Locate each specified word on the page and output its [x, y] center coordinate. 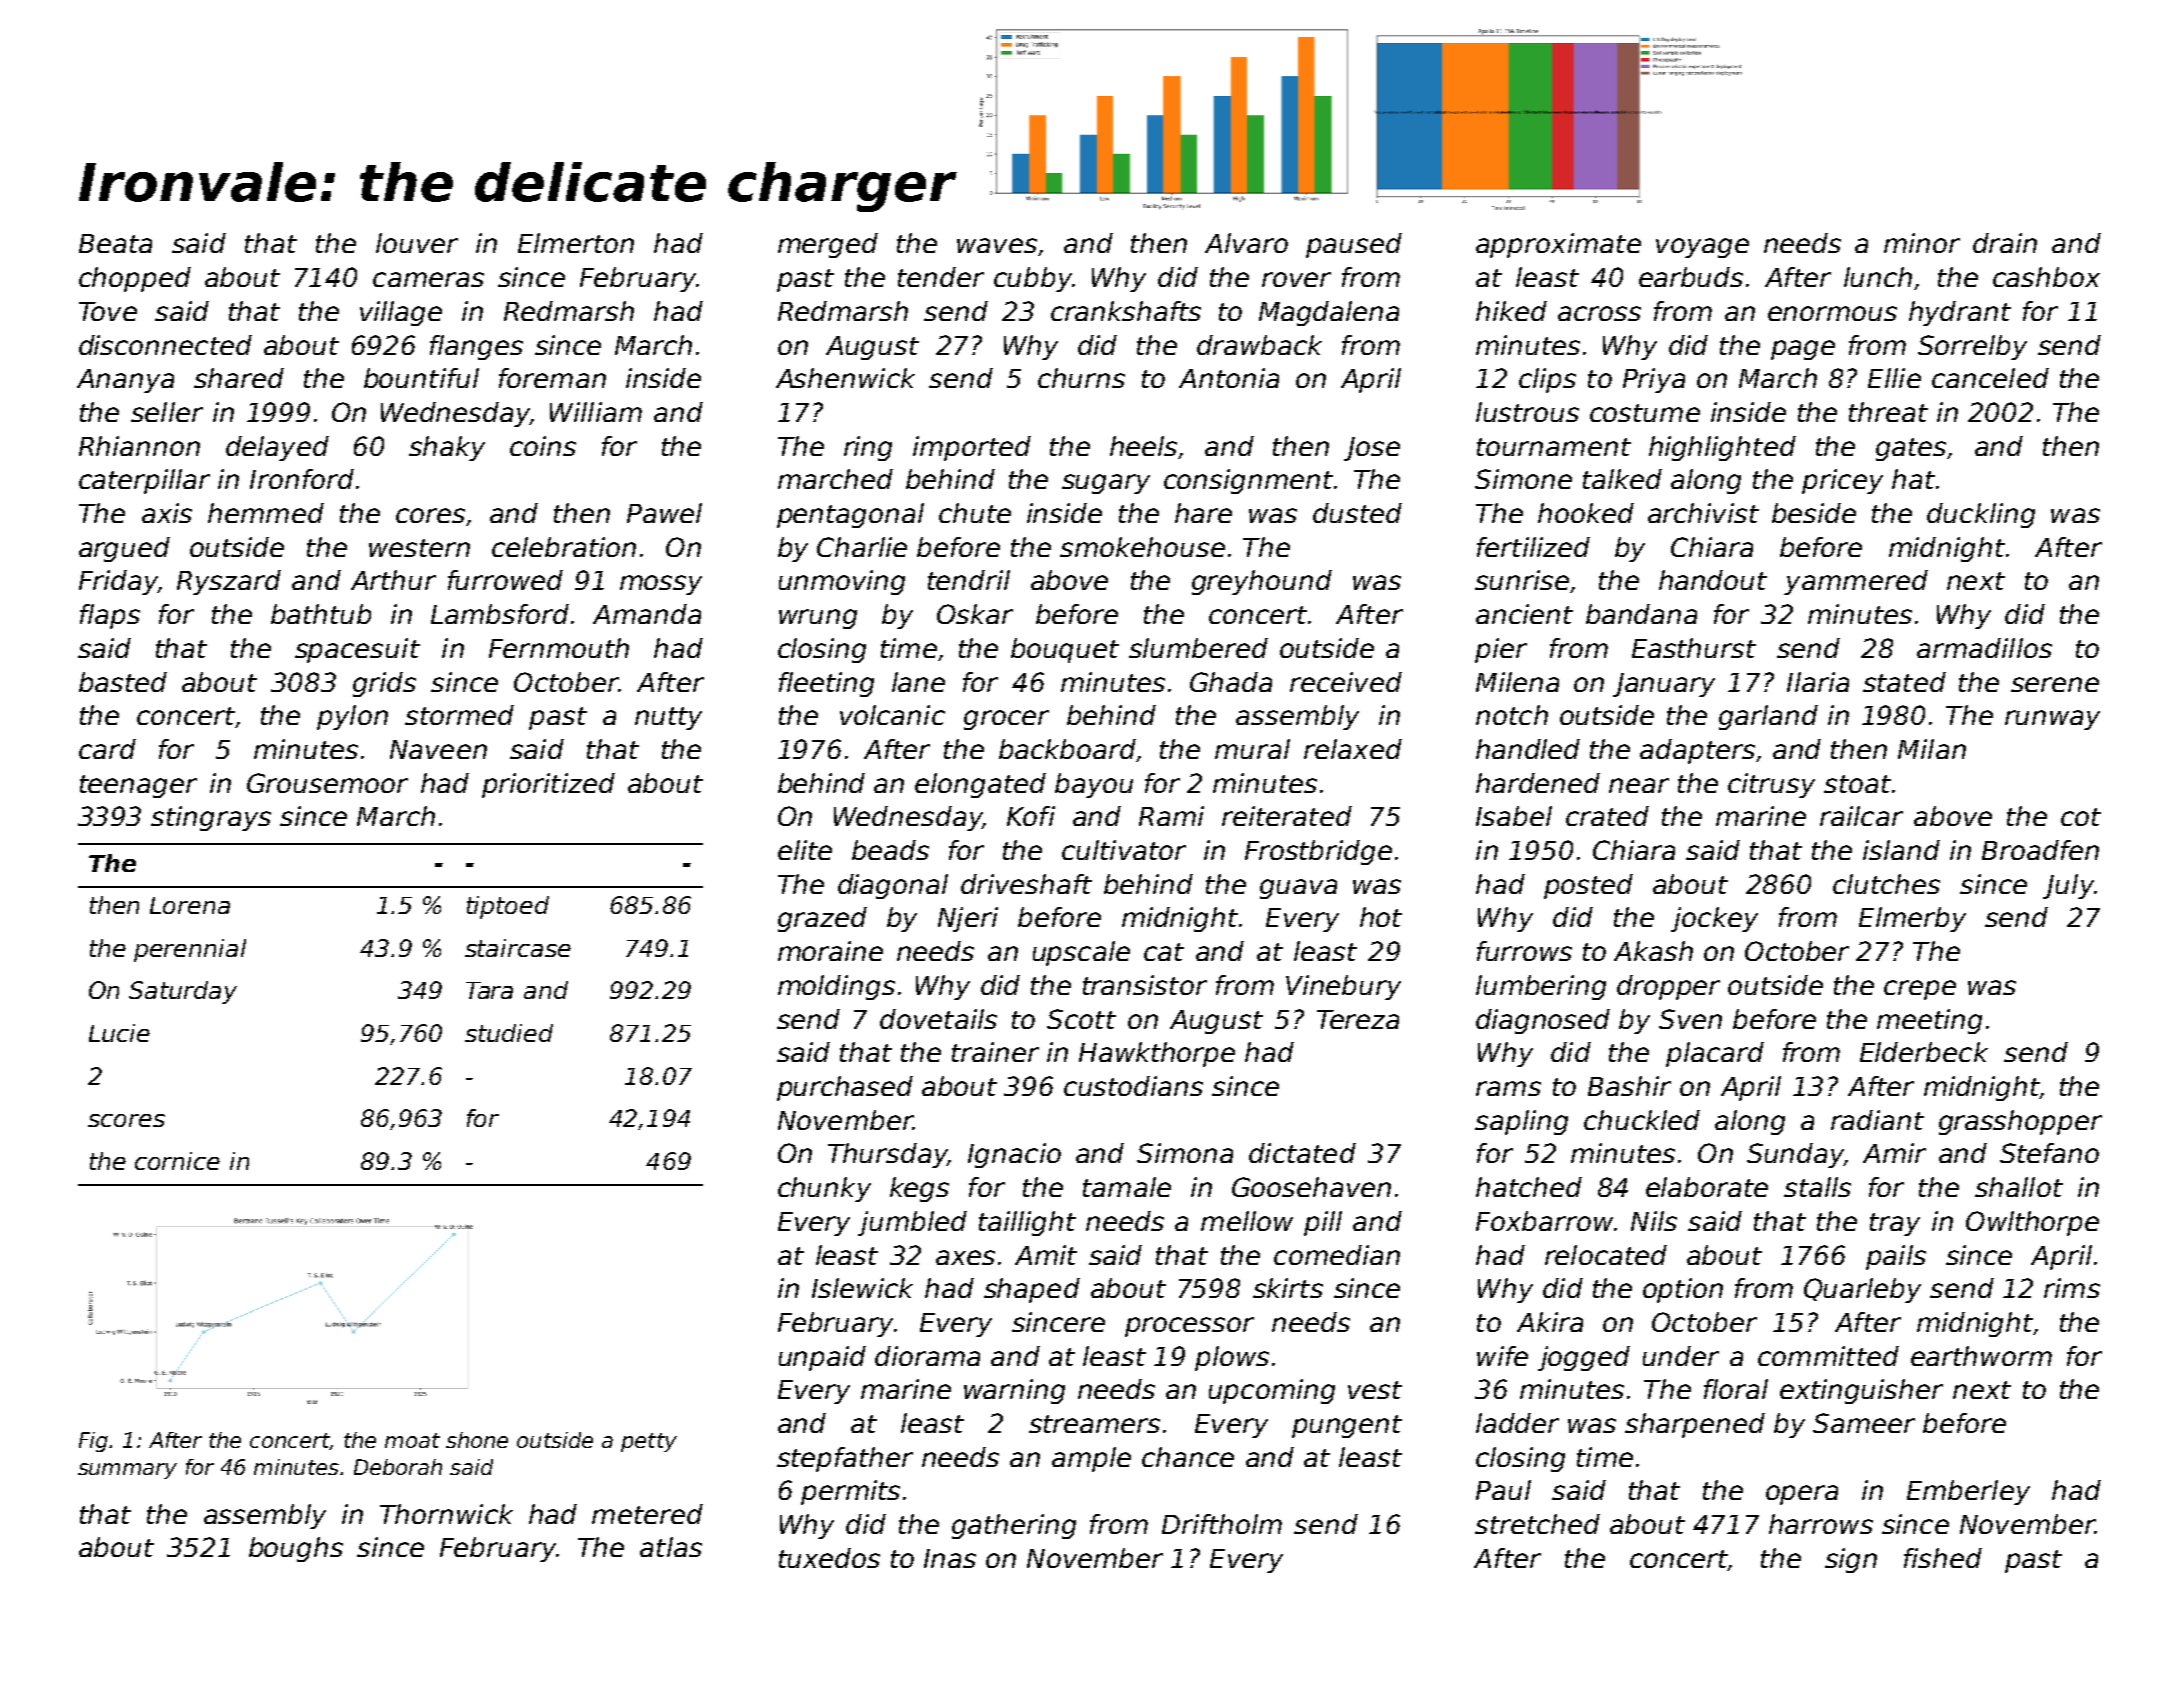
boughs [296, 1549]
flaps [110, 616]
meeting [1929, 1021]
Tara [489, 990]
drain [2005, 243]
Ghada [1231, 682]
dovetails [938, 1019]
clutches [1886, 884]
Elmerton [576, 243]
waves [997, 245]
